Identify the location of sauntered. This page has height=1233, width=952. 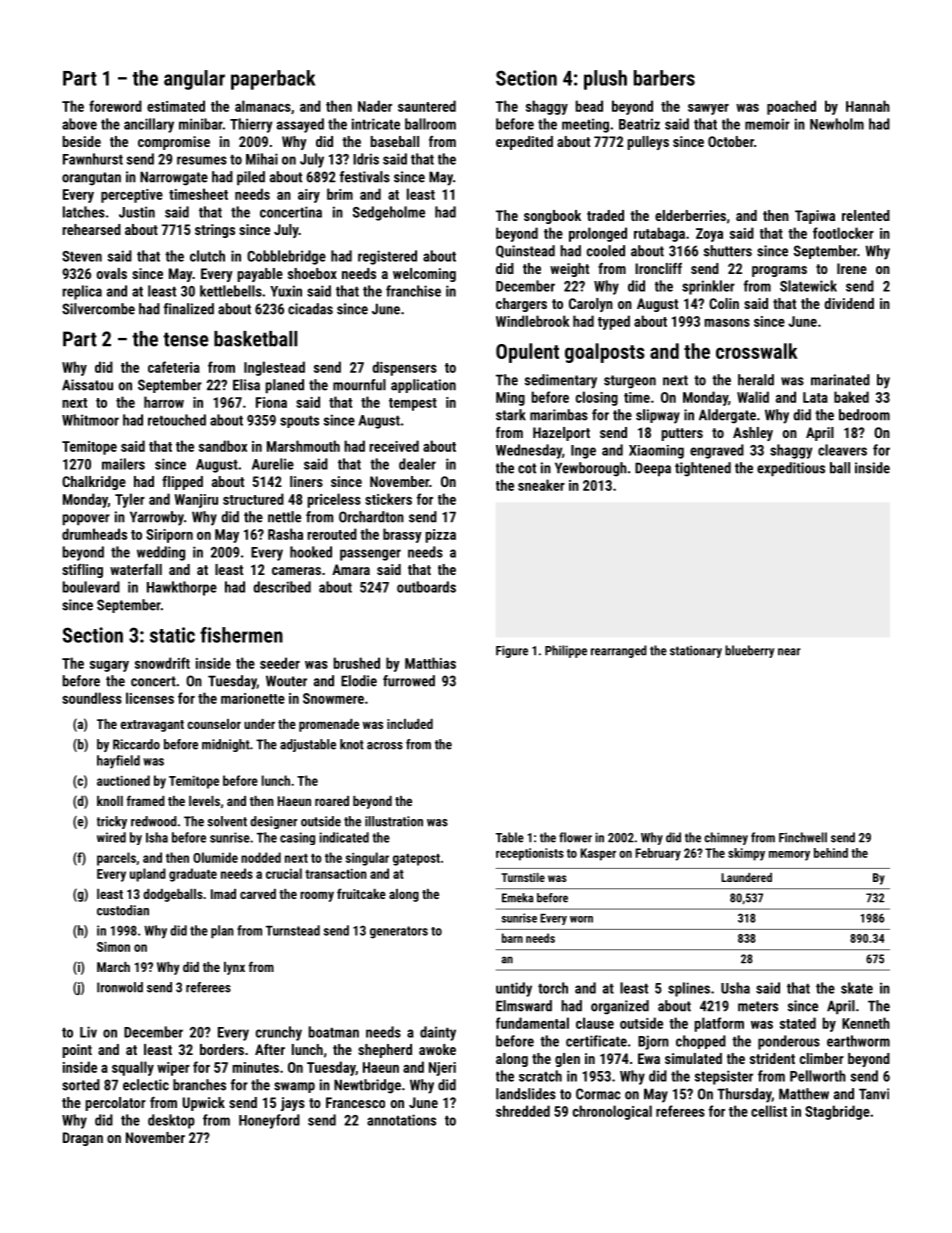
(427, 106).
